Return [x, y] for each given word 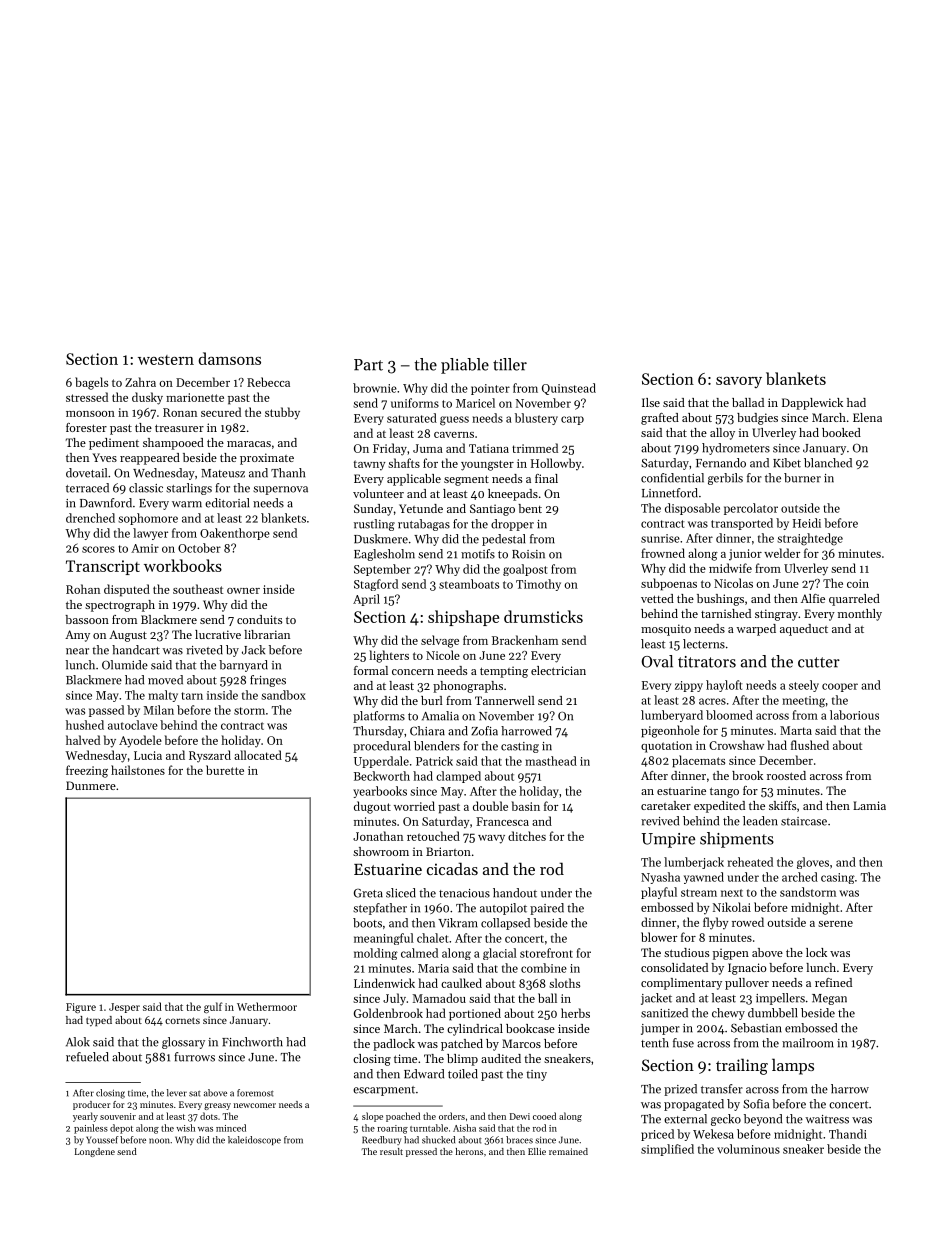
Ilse [651, 402]
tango [724, 792]
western [166, 360]
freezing [87, 771]
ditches [527, 836]
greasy [217, 1106]
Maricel [475, 403]
